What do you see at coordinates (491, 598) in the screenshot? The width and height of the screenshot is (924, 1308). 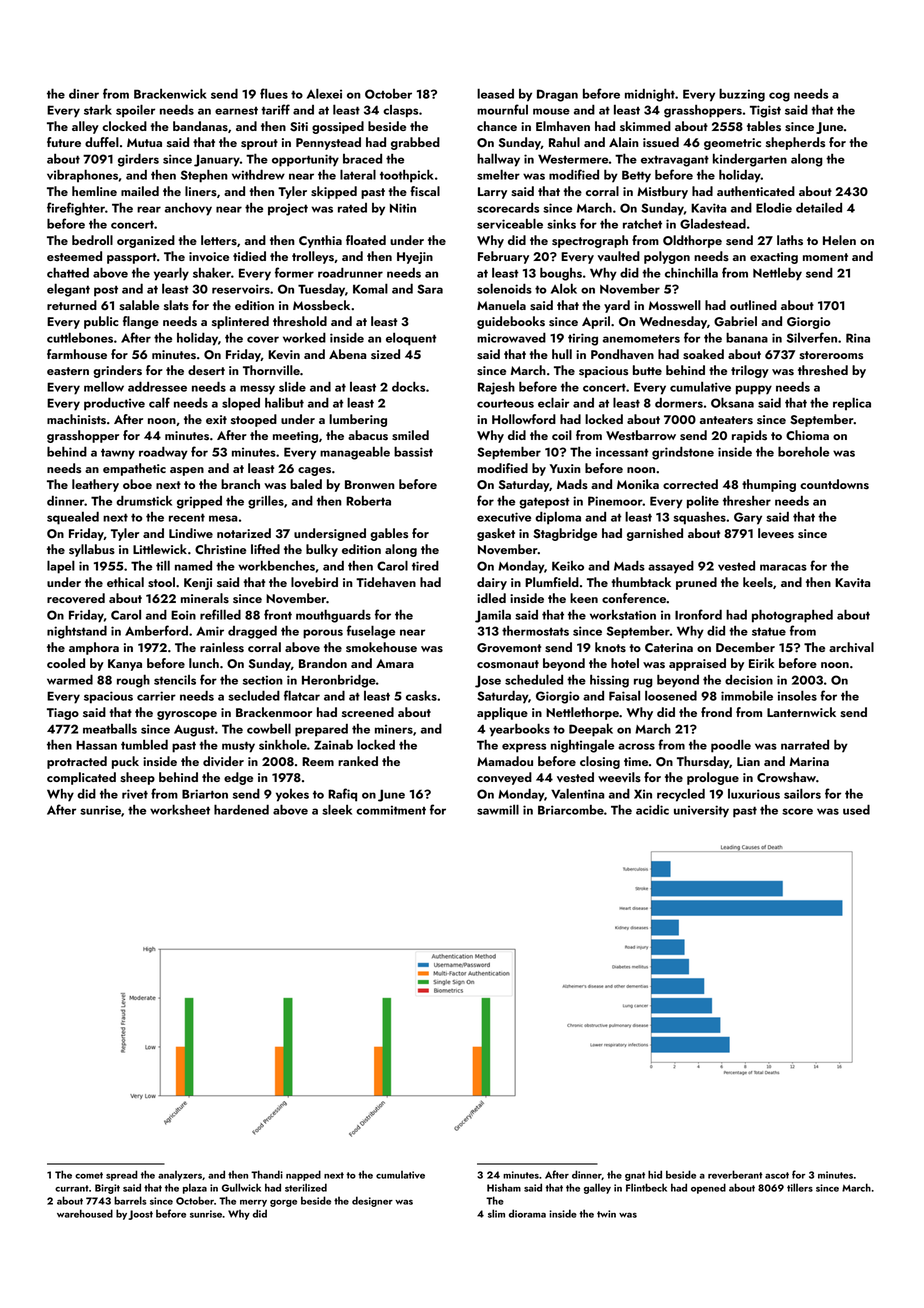 I see `idled` at bounding box center [491, 598].
